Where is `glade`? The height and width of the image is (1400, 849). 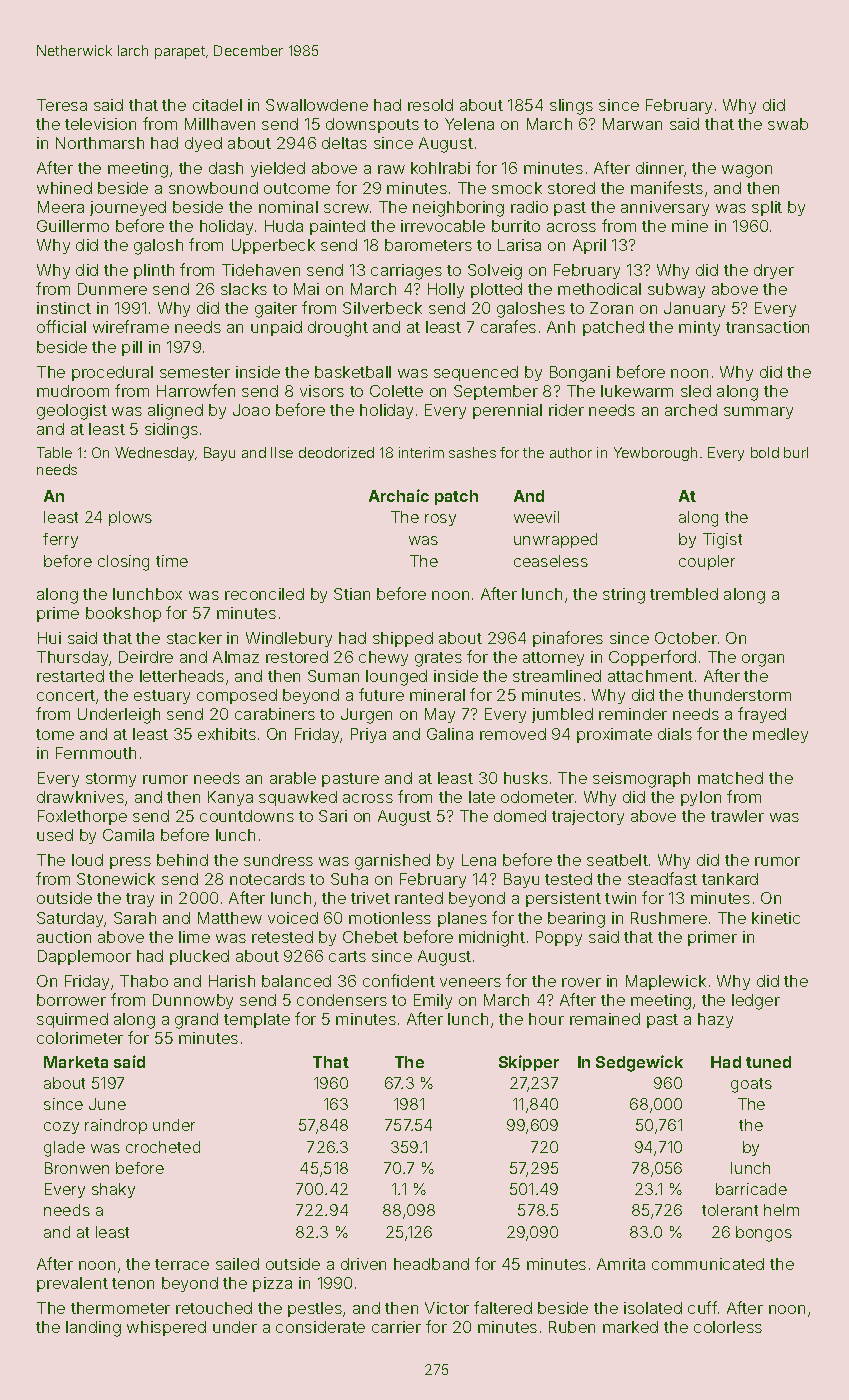 glade is located at coordinates (64, 1149).
